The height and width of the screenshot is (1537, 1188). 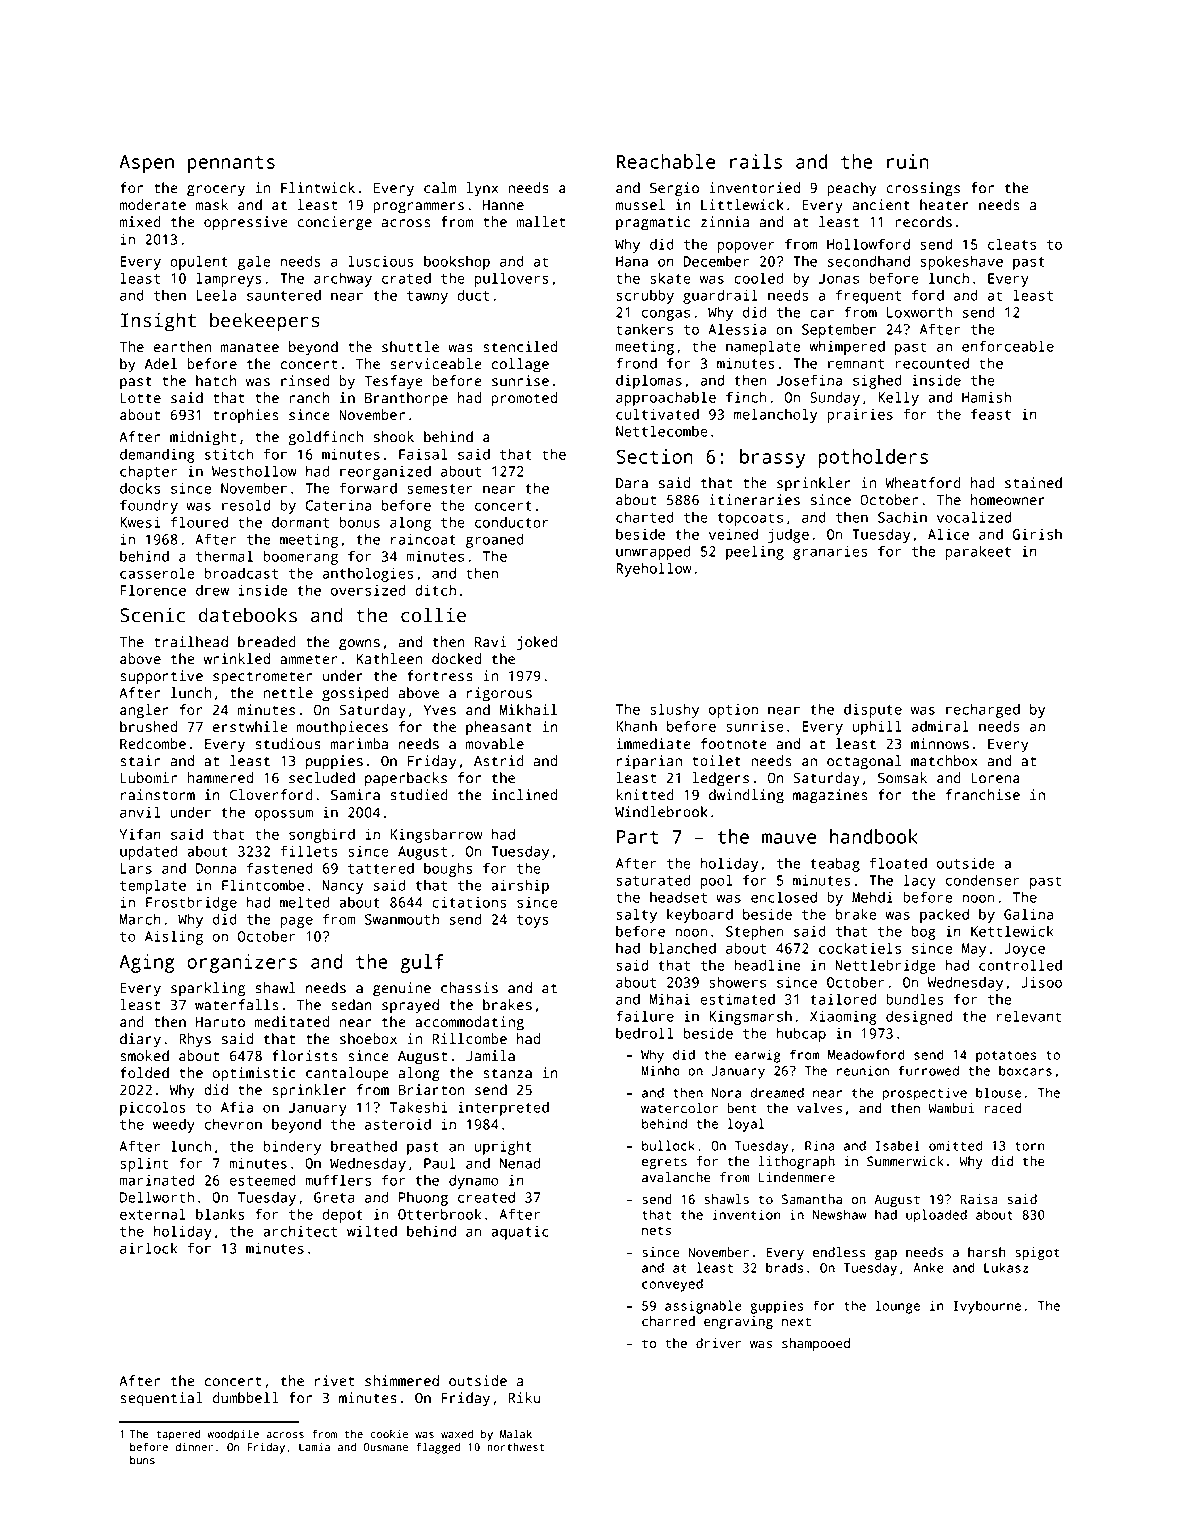 What do you see at coordinates (860, 948) in the screenshot?
I see `cockatiels` at bounding box center [860, 948].
